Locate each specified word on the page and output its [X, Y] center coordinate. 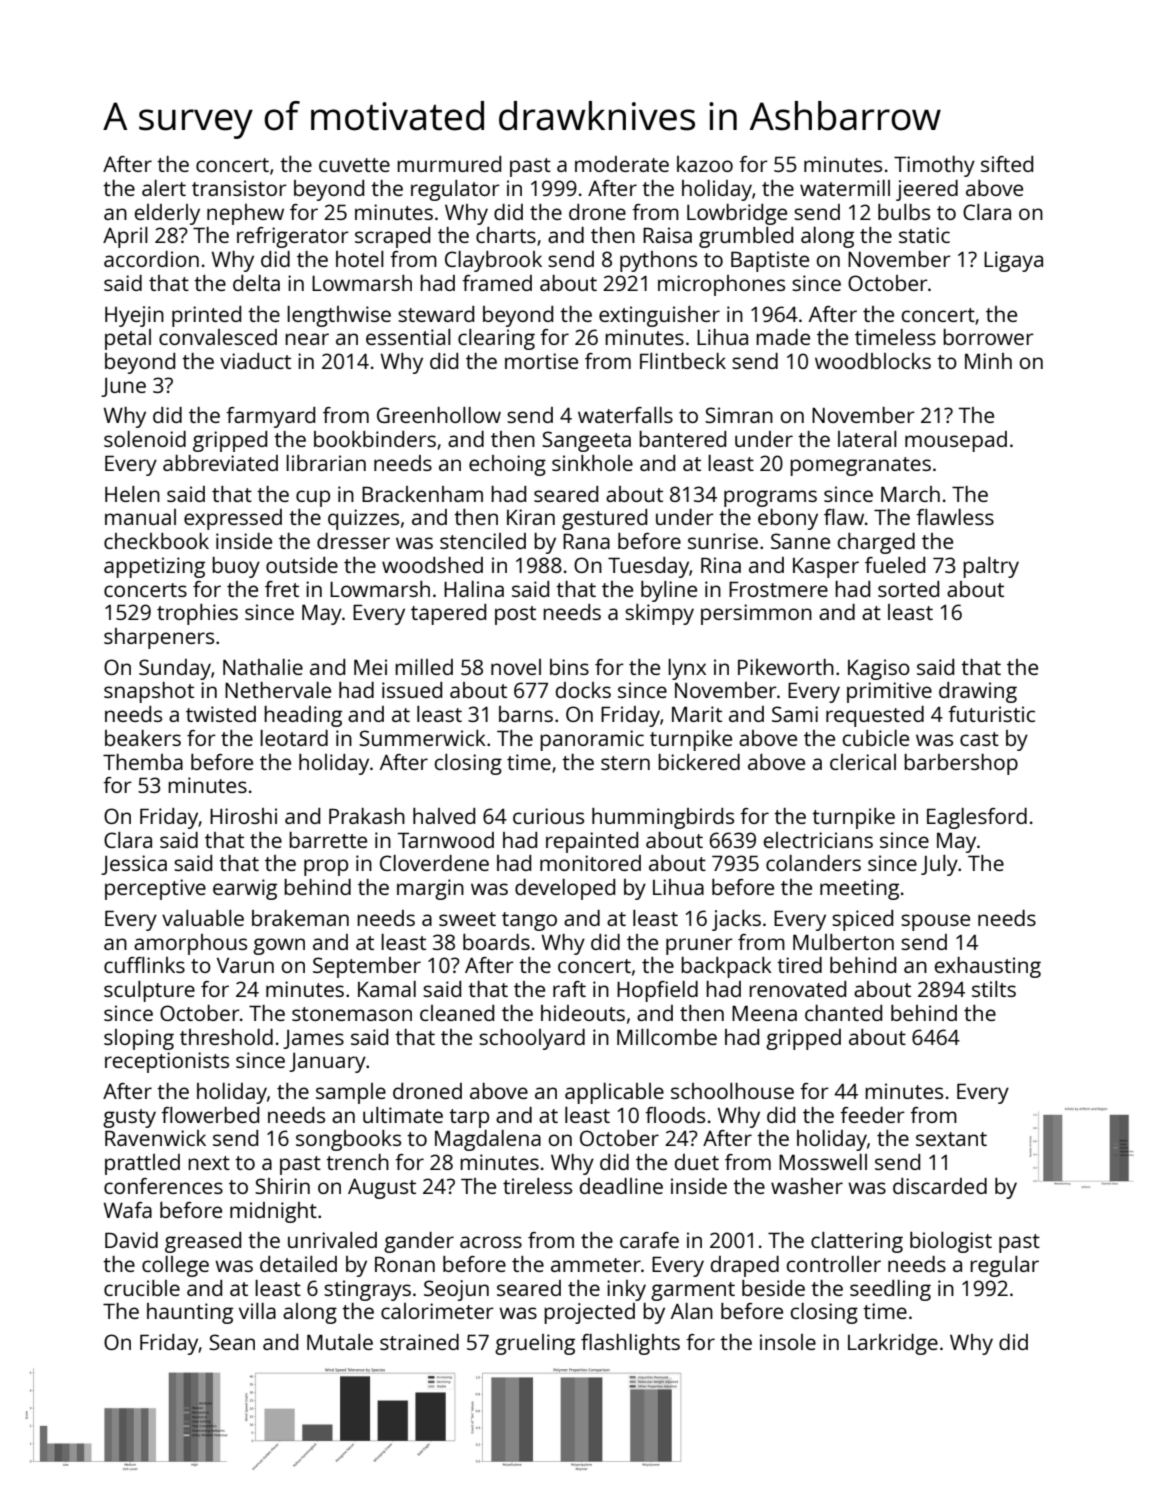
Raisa [667, 235]
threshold [226, 1037]
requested [875, 716]
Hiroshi [243, 816]
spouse [935, 922]
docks [583, 690]
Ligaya [1013, 261]
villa [257, 1311]
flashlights [630, 1344]
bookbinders [375, 439]
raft [569, 989]
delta [256, 283]
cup [313, 498]
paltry [991, 567]
